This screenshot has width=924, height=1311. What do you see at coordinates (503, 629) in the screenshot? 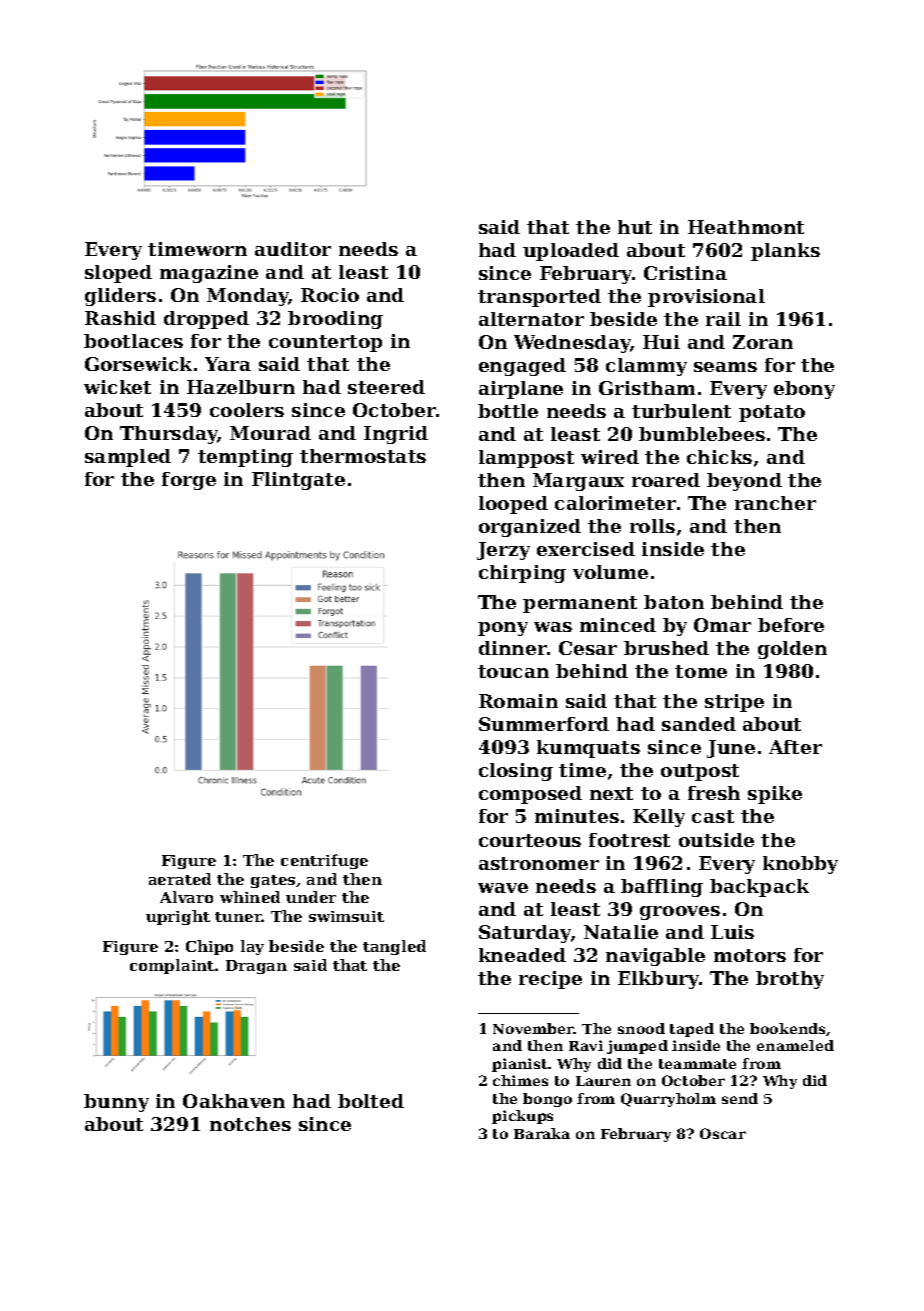
I see `pony` at bounding box center [503, 629].
